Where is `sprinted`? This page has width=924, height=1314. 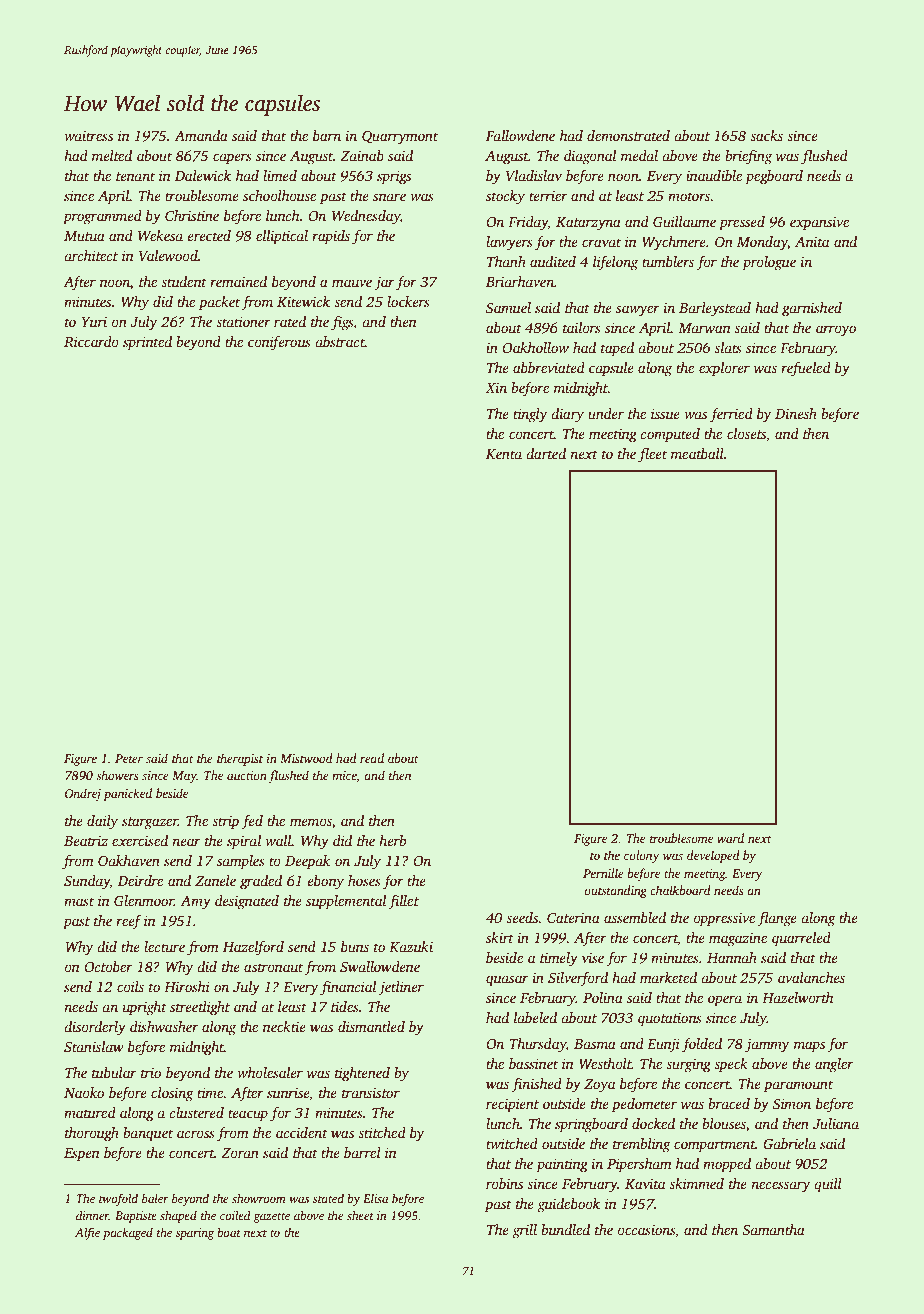 sprinted is located at coordinates (147, 343).
